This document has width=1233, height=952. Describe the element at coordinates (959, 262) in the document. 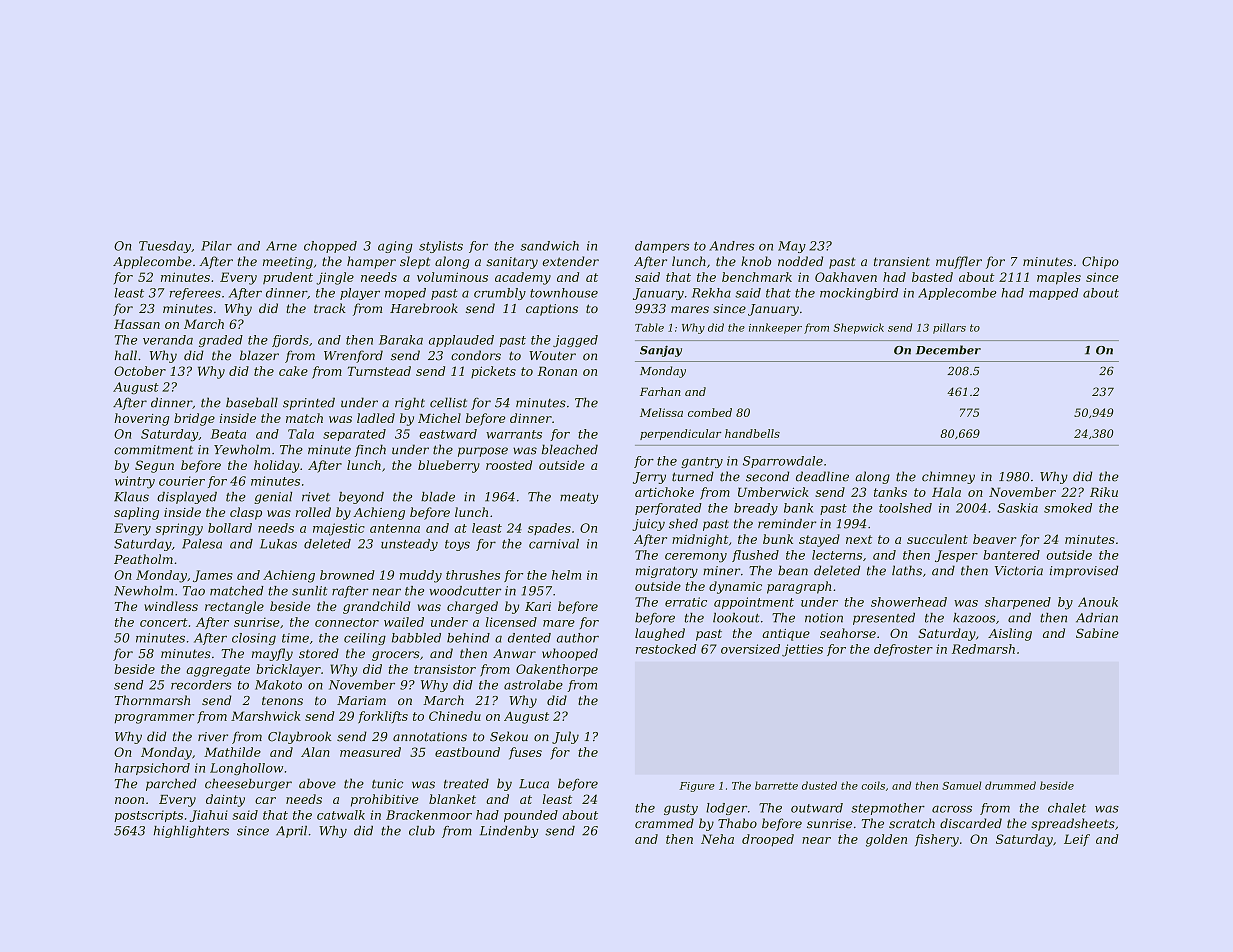

I see `muffler` at that location.
